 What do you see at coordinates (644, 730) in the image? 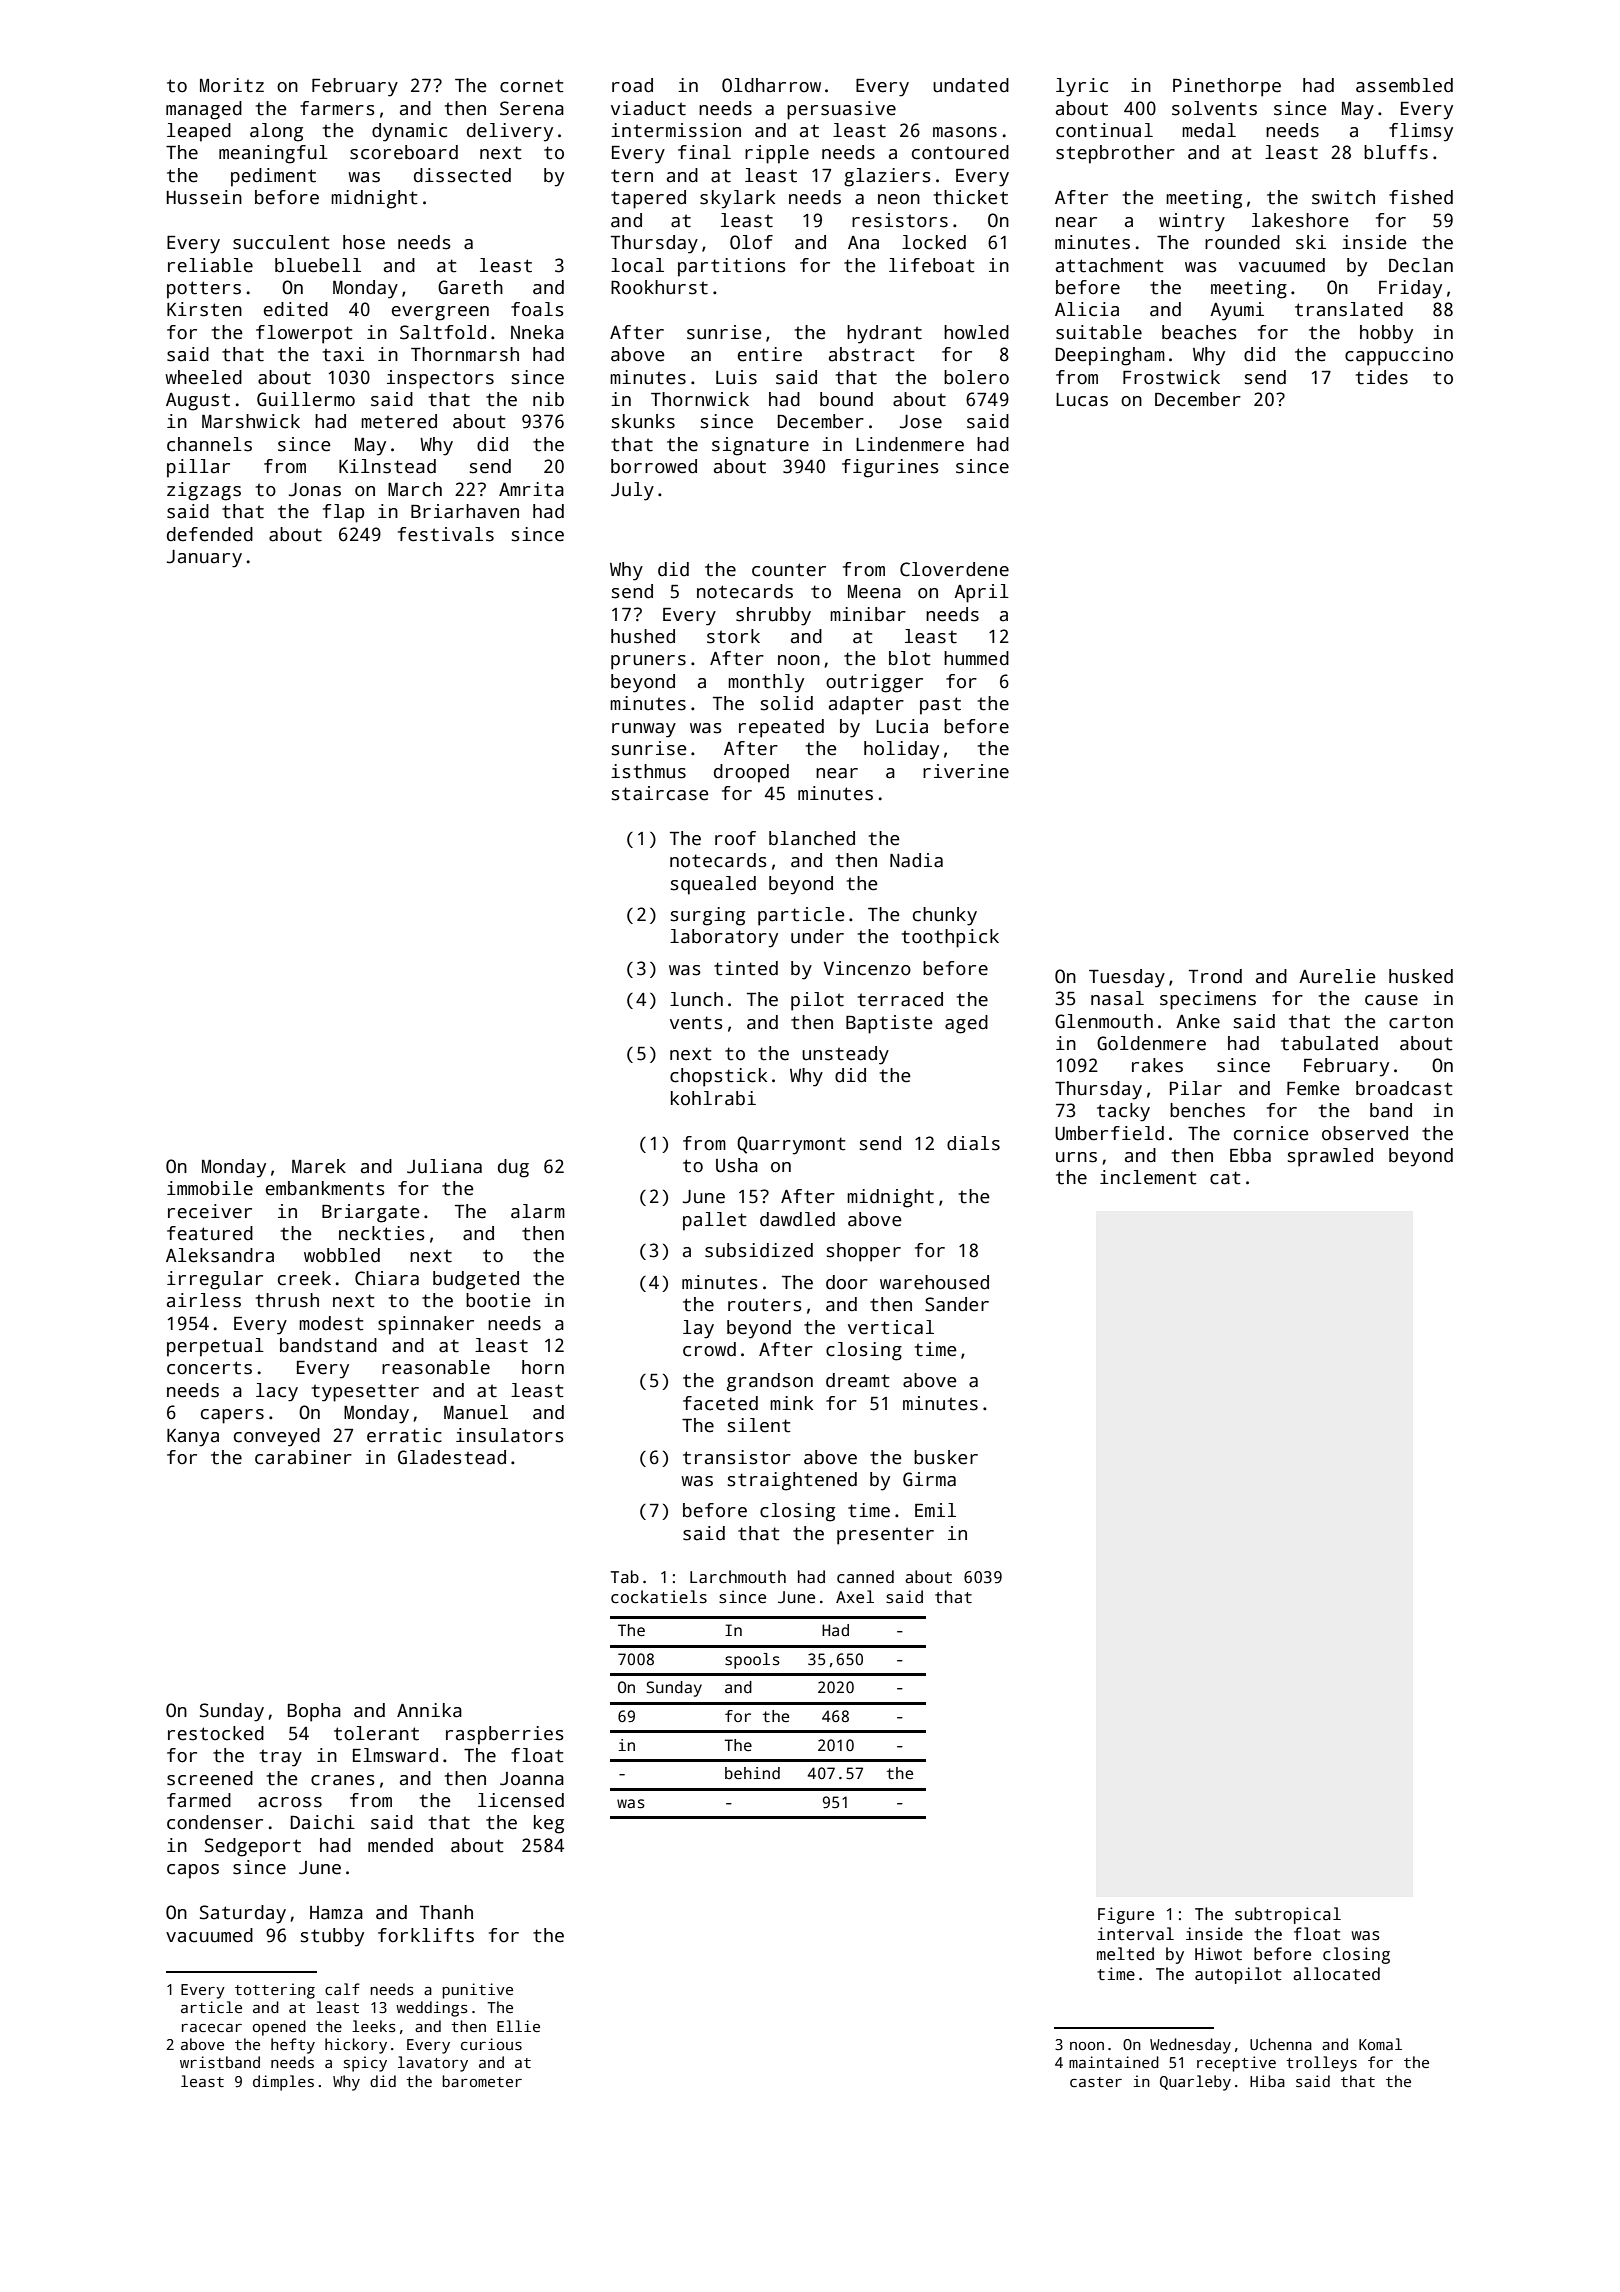
I see `runway` at bounding box center [644, 730].
